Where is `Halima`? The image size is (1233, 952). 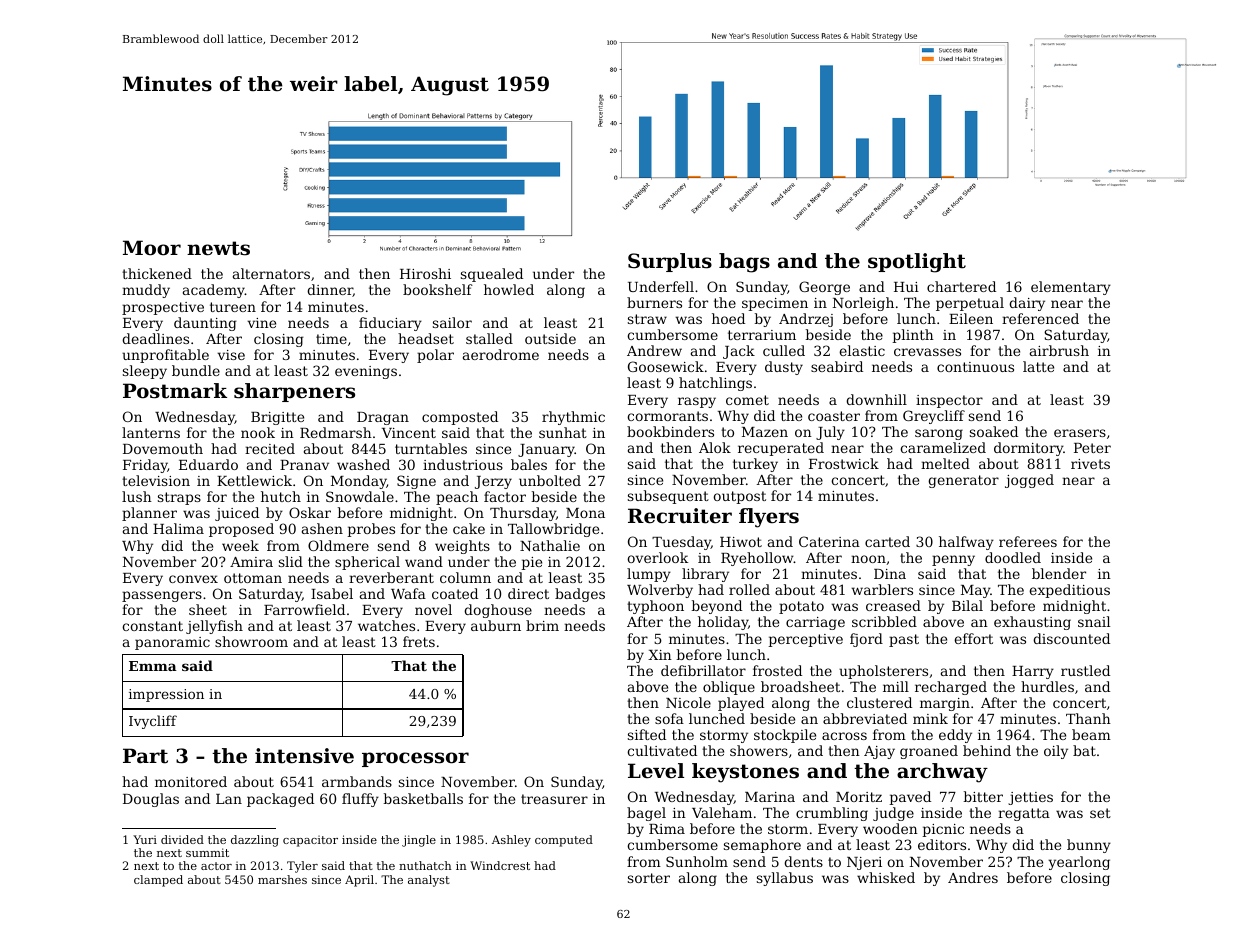
Halima is located at coordinates (178, 528).
